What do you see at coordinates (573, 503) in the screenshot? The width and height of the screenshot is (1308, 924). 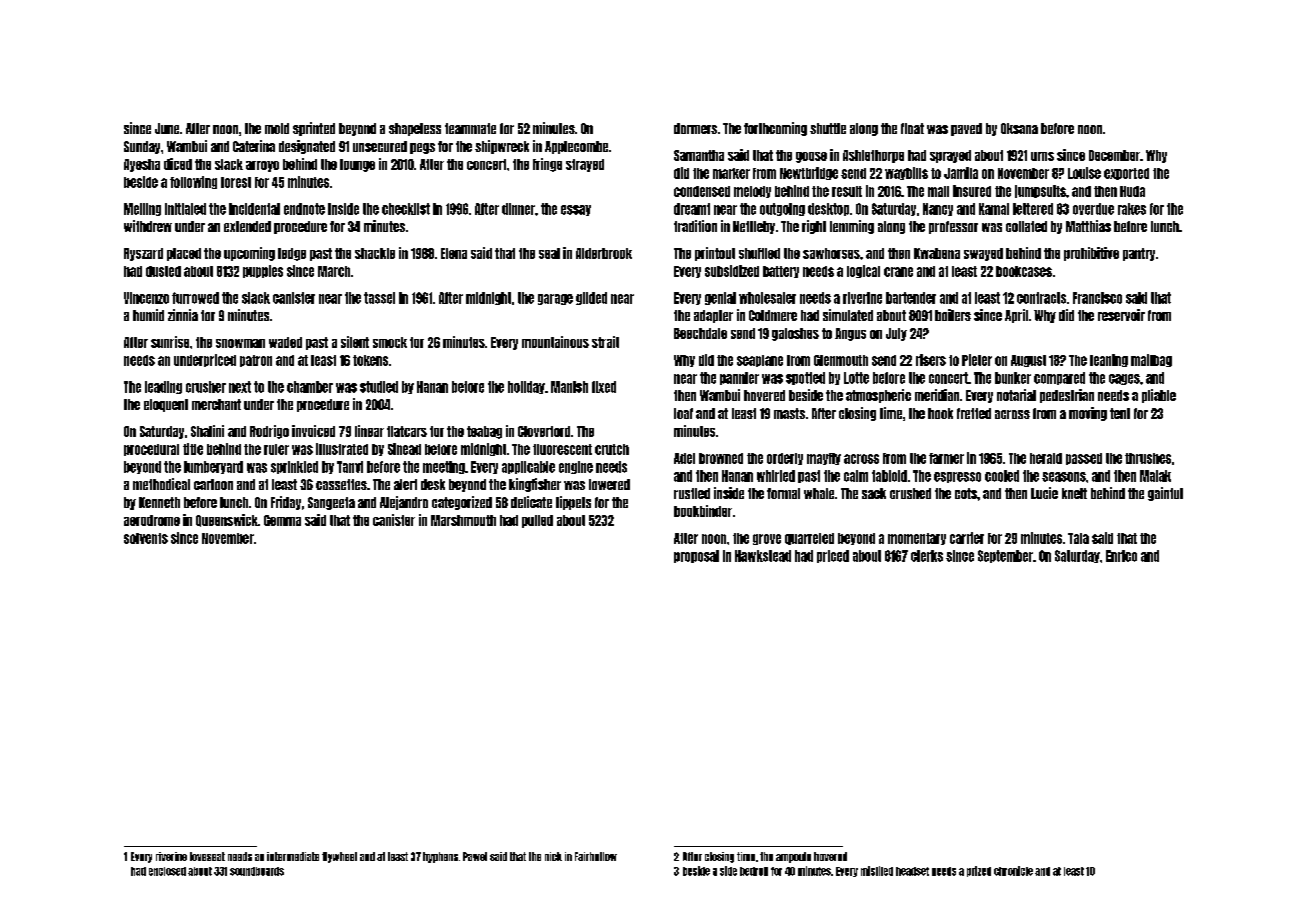 I see `tippets` at bounding box center [573, 503].
